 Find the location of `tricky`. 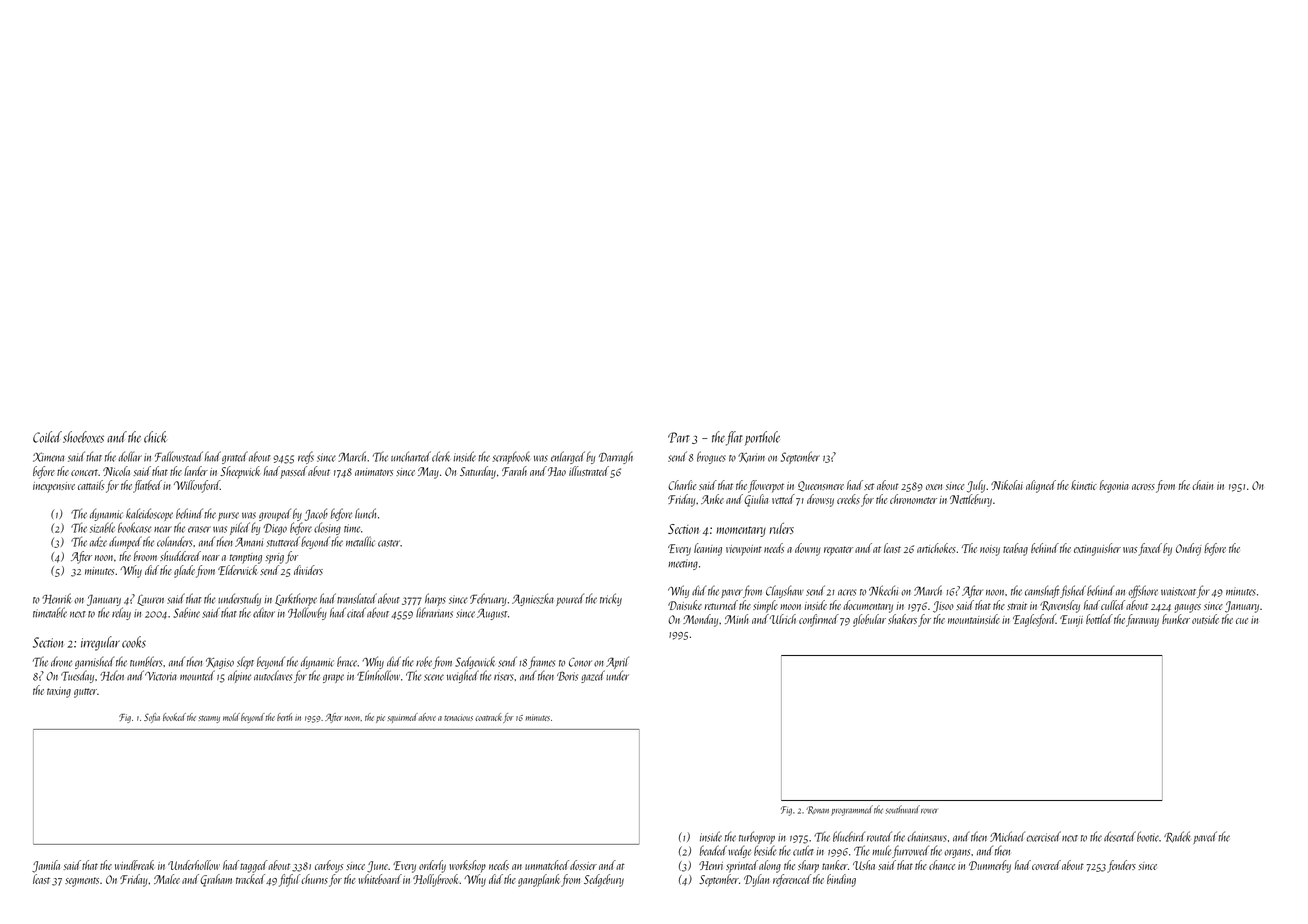

tricky is located at coordinates (611, 599).
